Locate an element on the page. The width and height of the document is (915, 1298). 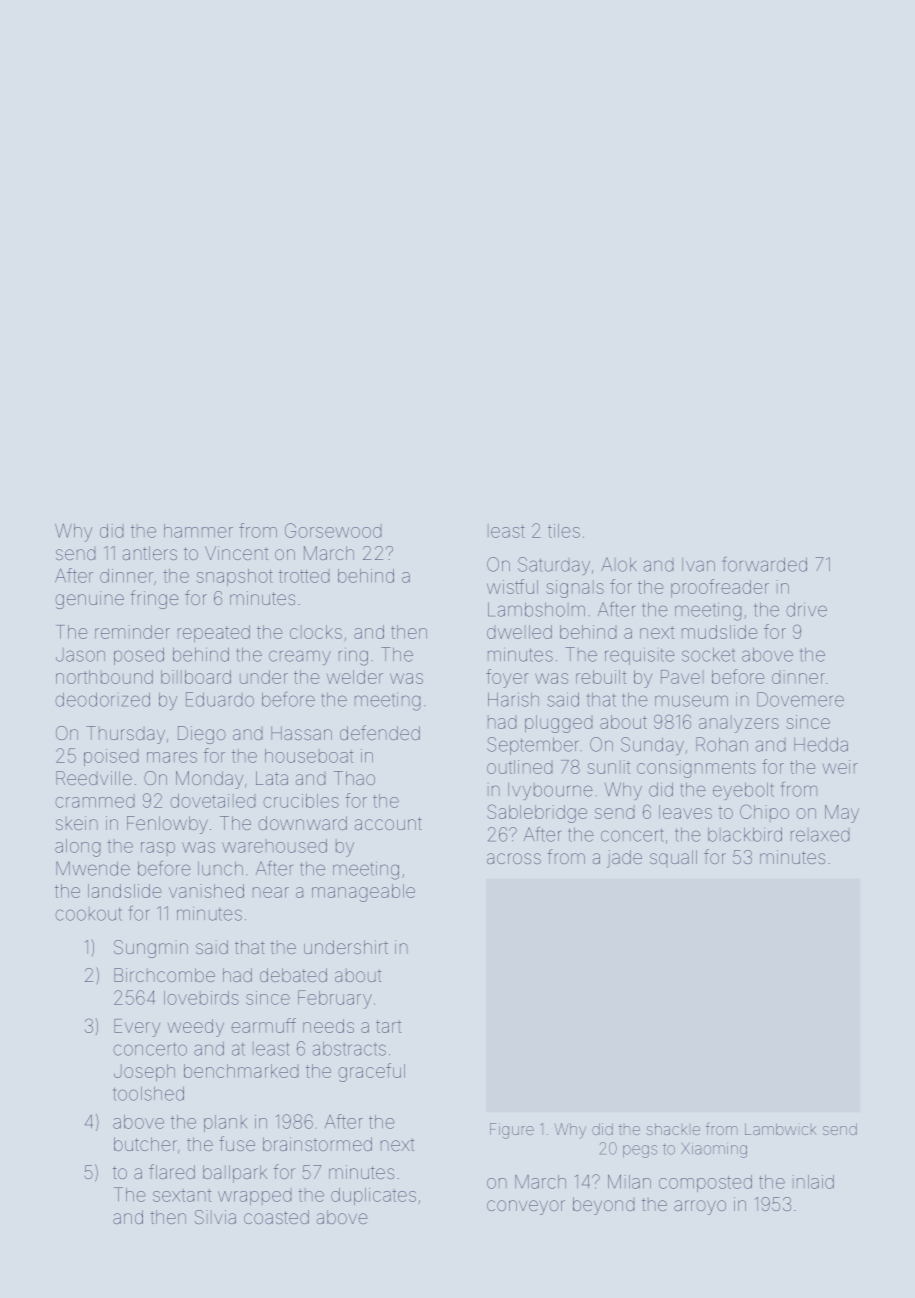
toolshed is located at coordinates (148, 1093).
